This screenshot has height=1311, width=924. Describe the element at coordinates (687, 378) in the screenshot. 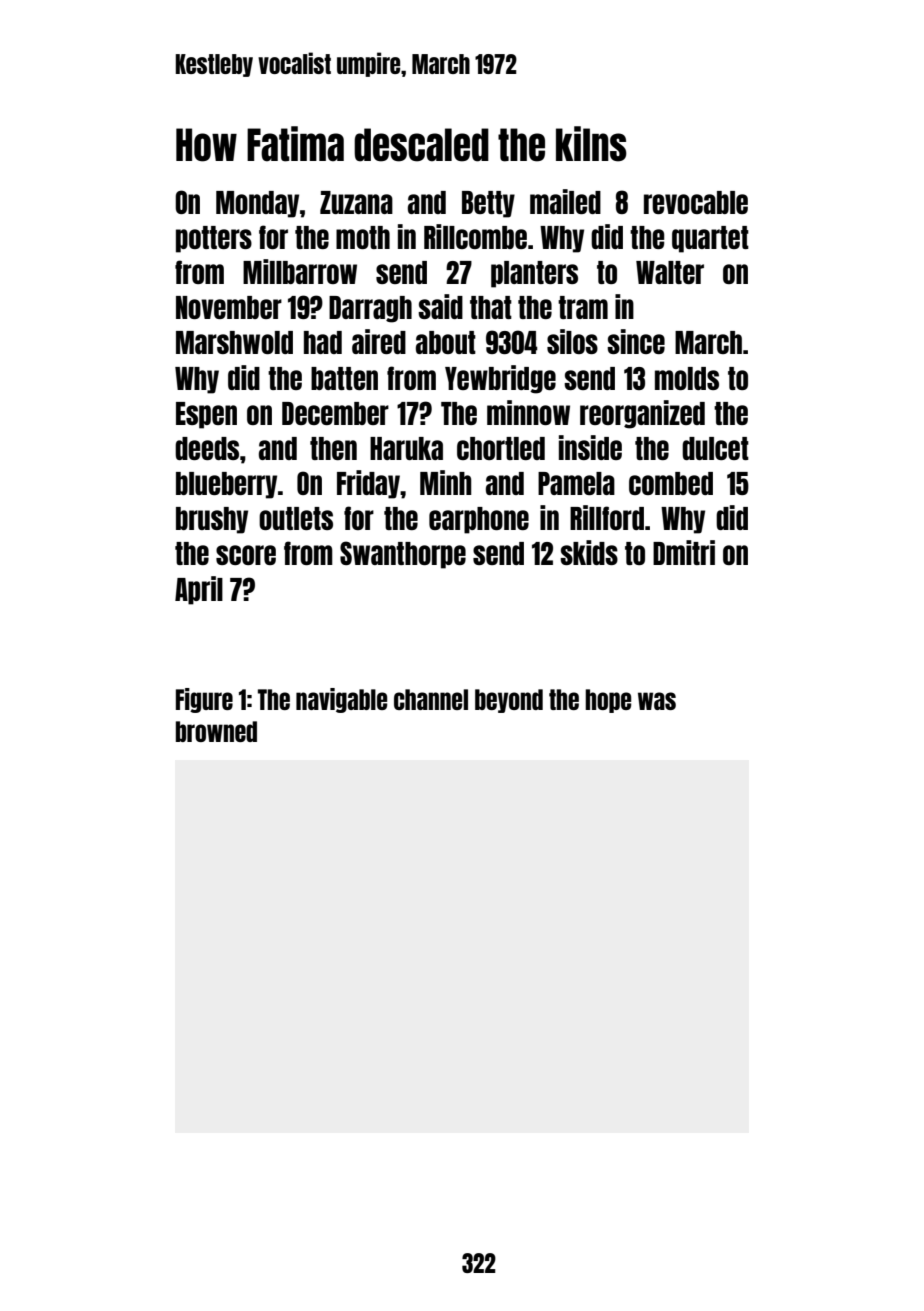

I see `molds` at that location.
